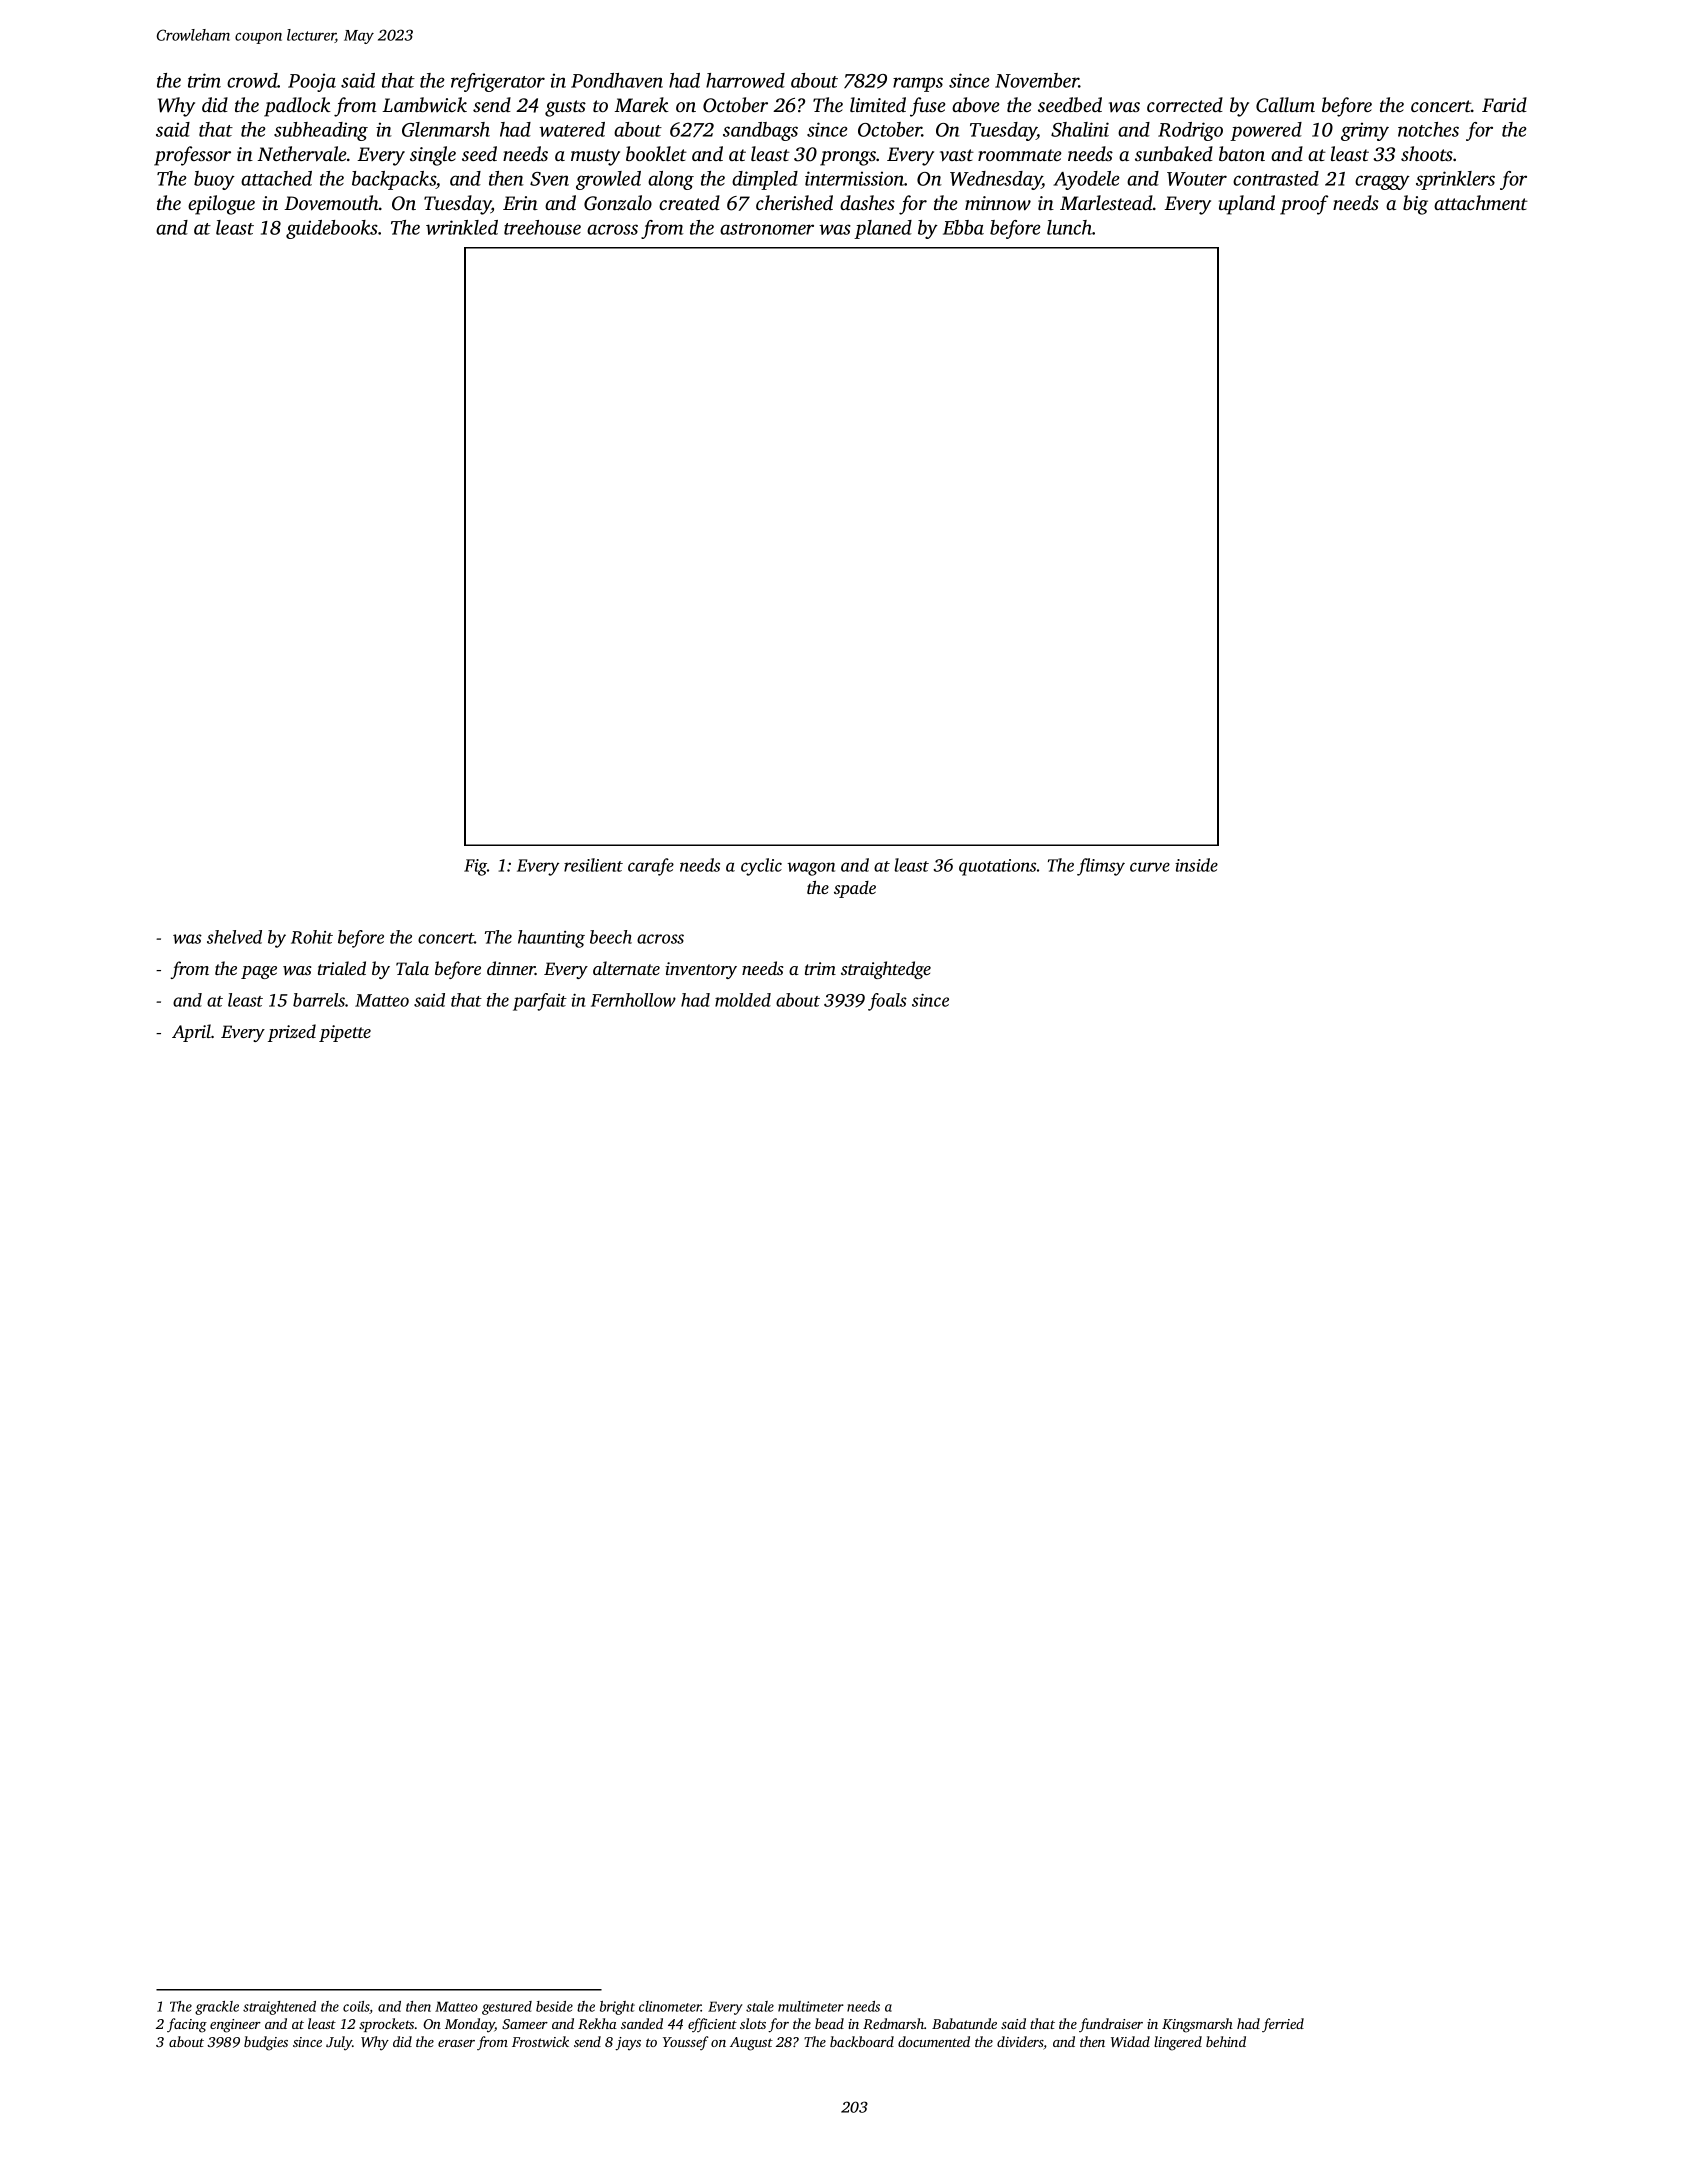 Image resolution: width=1683 pixels, height=2178 pixels. What do you see at coordinates (394, 180) in the page?
I see `backpacks` at bounding box center [394, 180].
